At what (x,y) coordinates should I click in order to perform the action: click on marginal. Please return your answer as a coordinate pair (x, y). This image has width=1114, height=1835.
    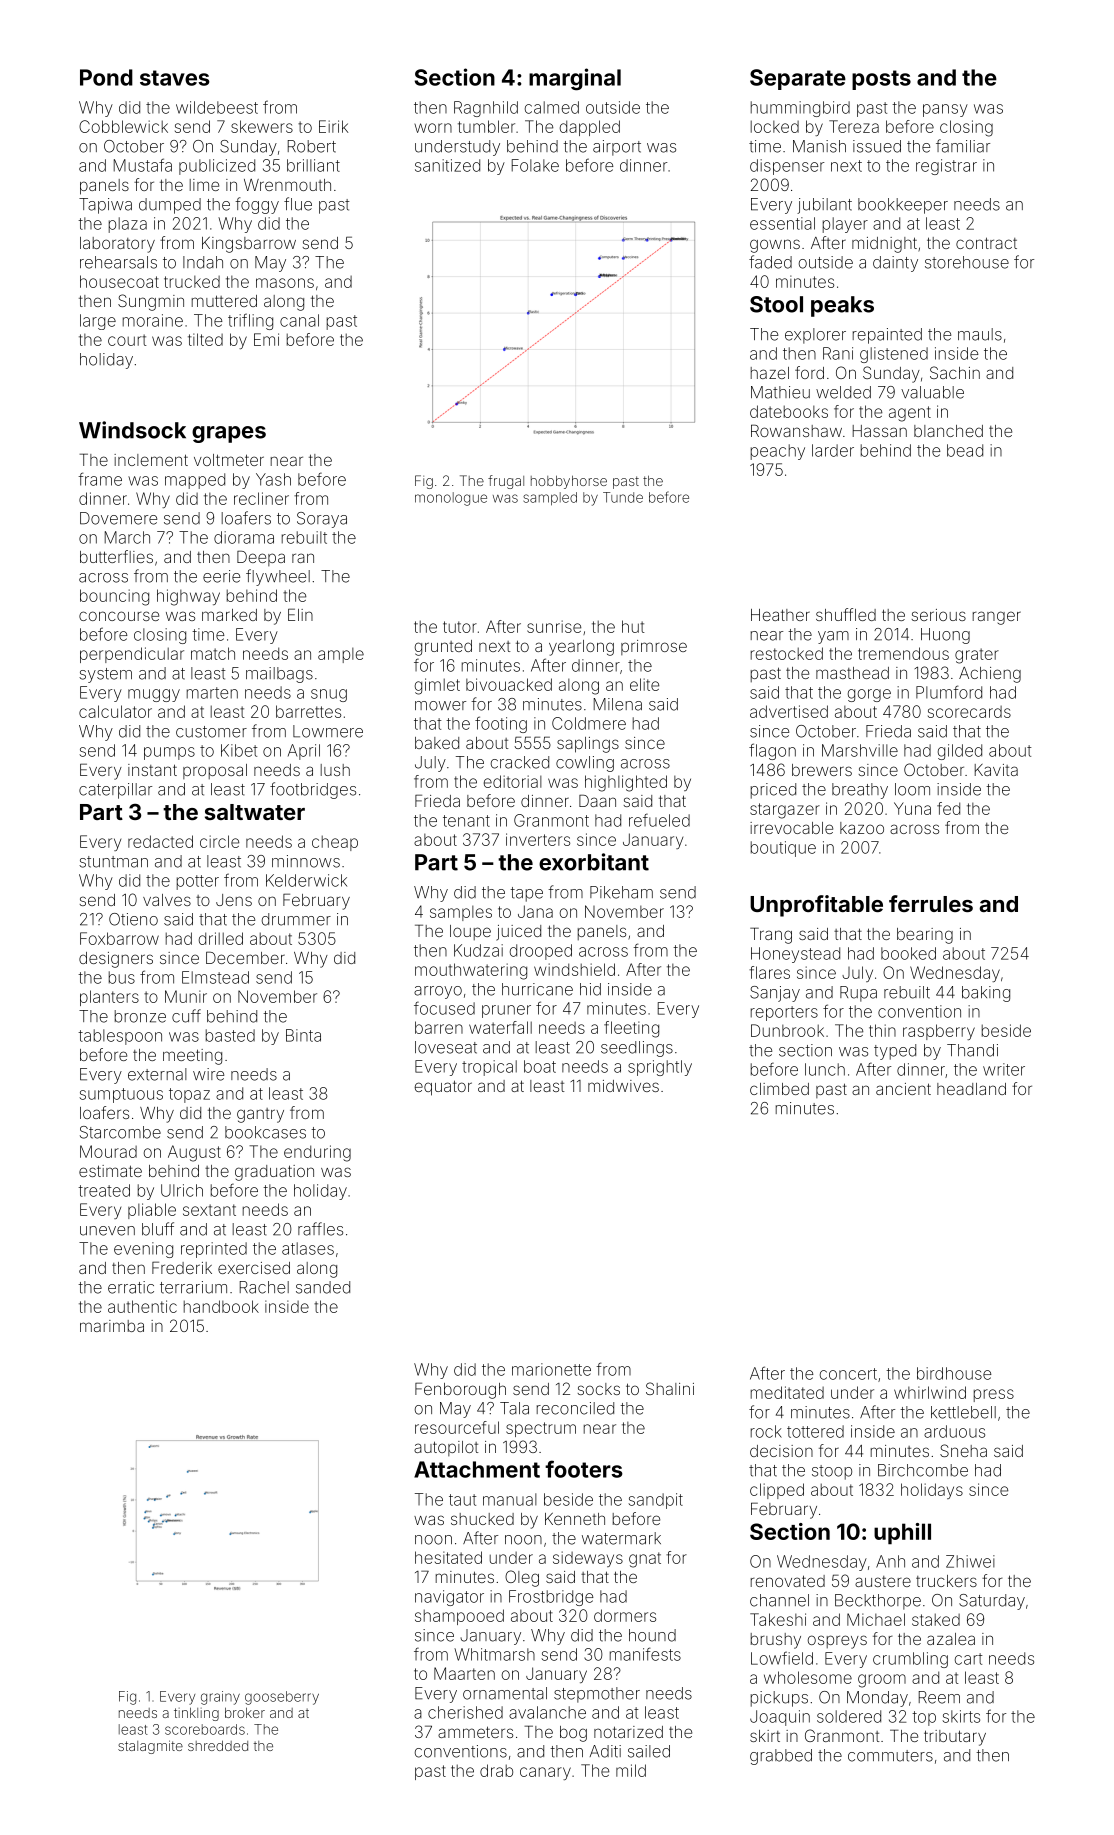
    Looking at the image, I should click on (575, 79).
